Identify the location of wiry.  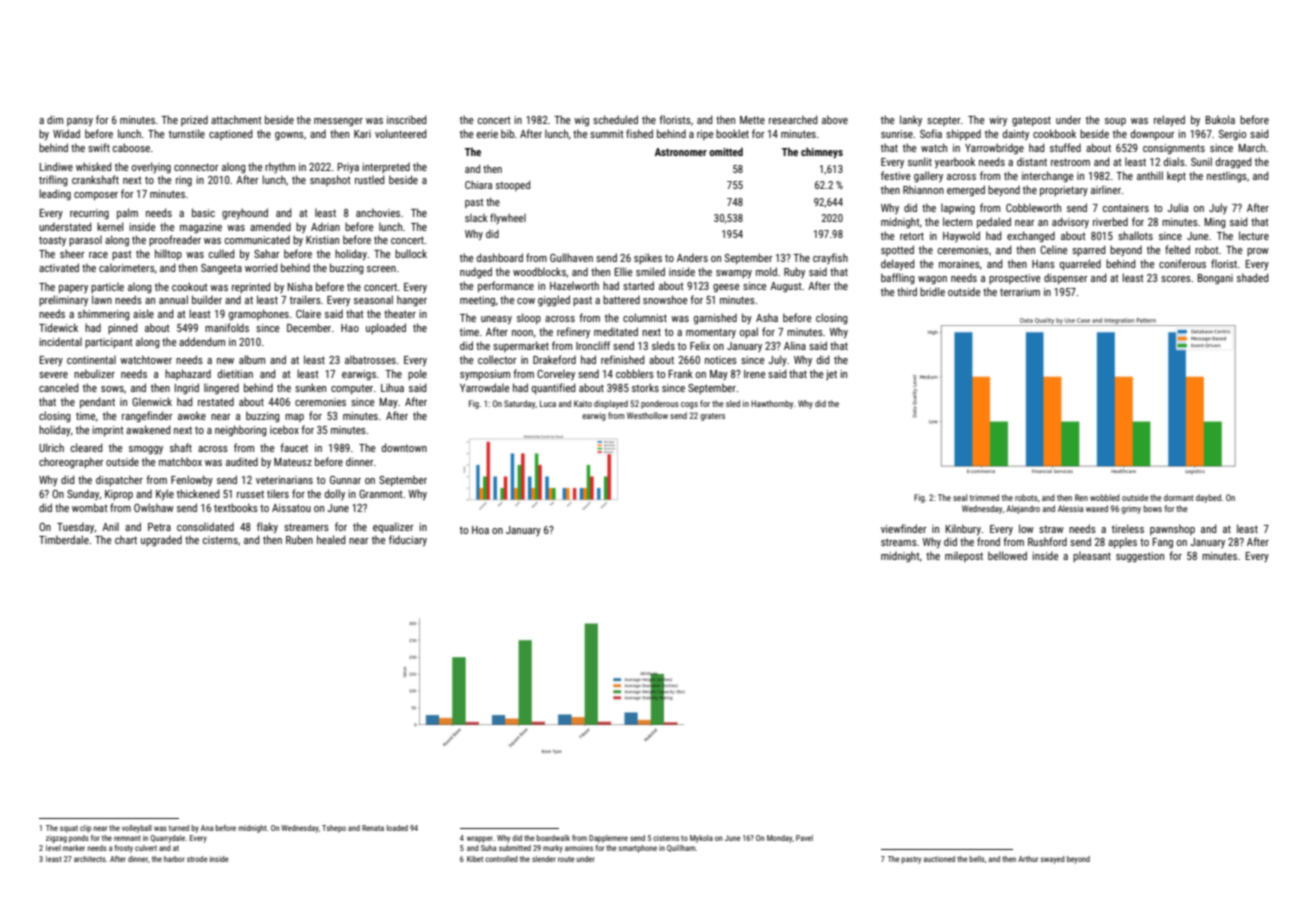
(998, 121).
